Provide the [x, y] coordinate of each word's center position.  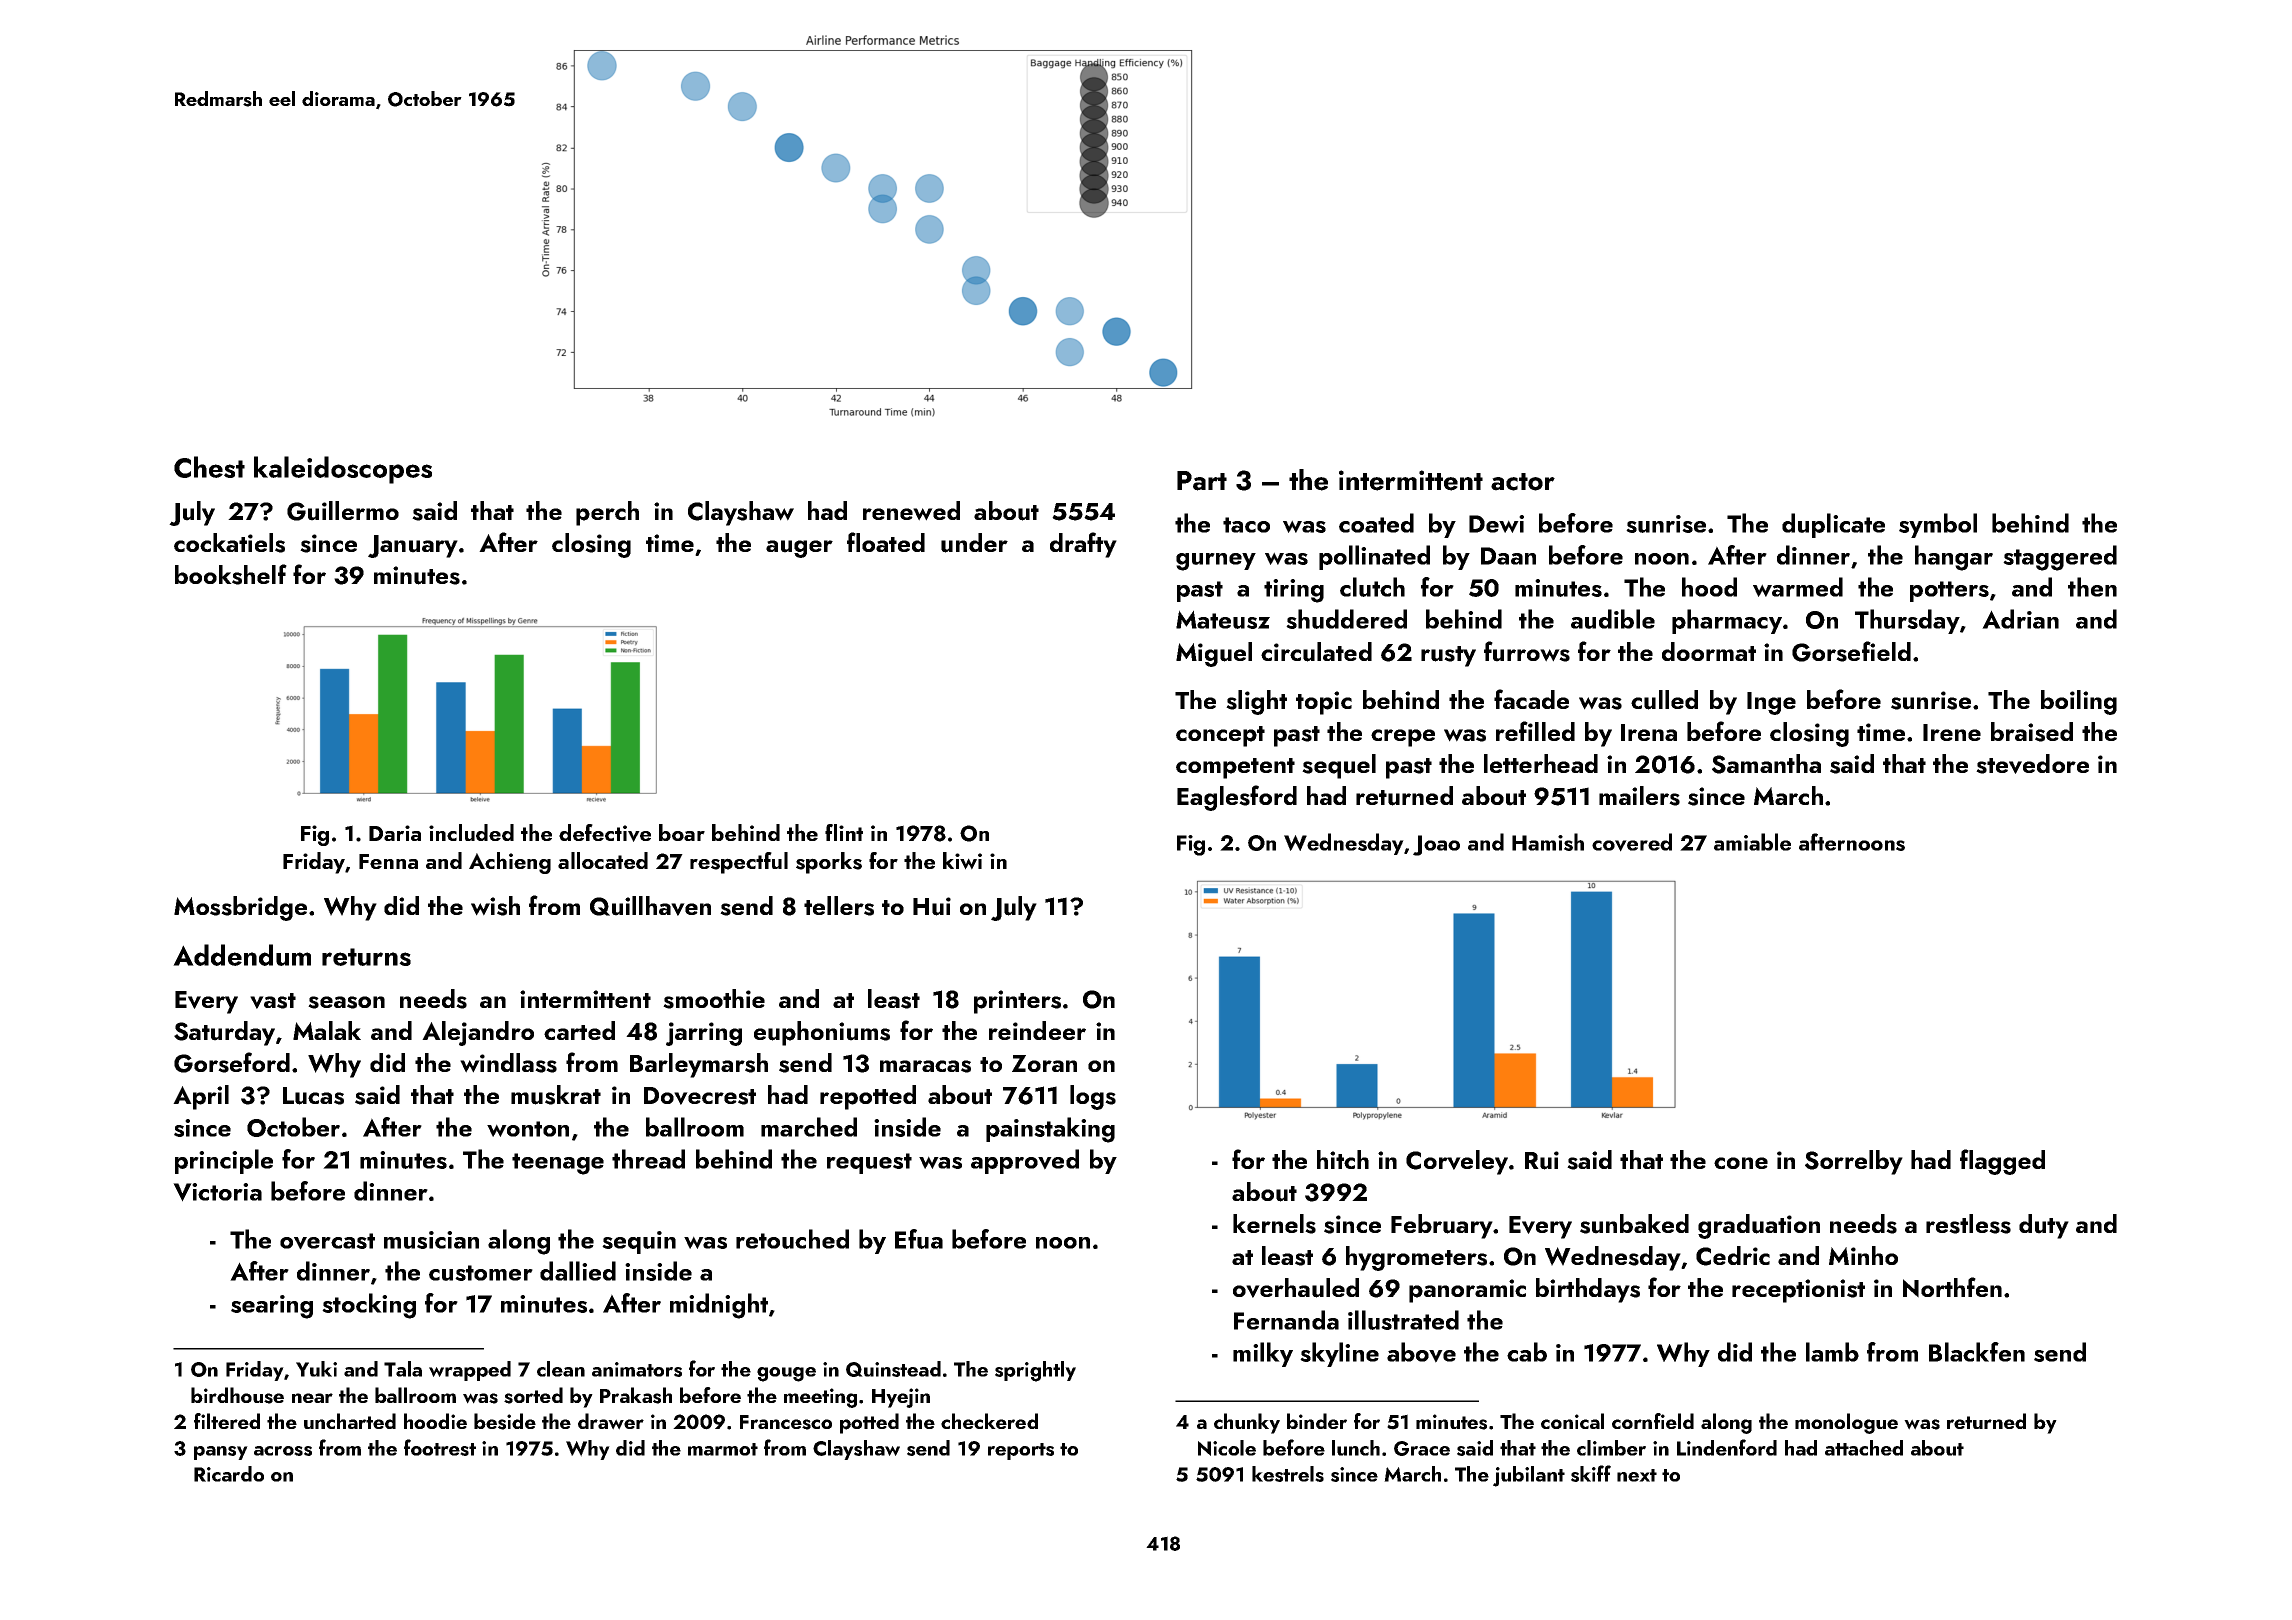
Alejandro [478, 1033]
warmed [1798, 587]
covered [1632, 842]
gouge [786, 1374]
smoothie [714, 999]
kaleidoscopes [343, 470]
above [1421, 1352]
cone [1741, 1163]
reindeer [1037, 1030]
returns [366, 957]
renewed [911, 511]
